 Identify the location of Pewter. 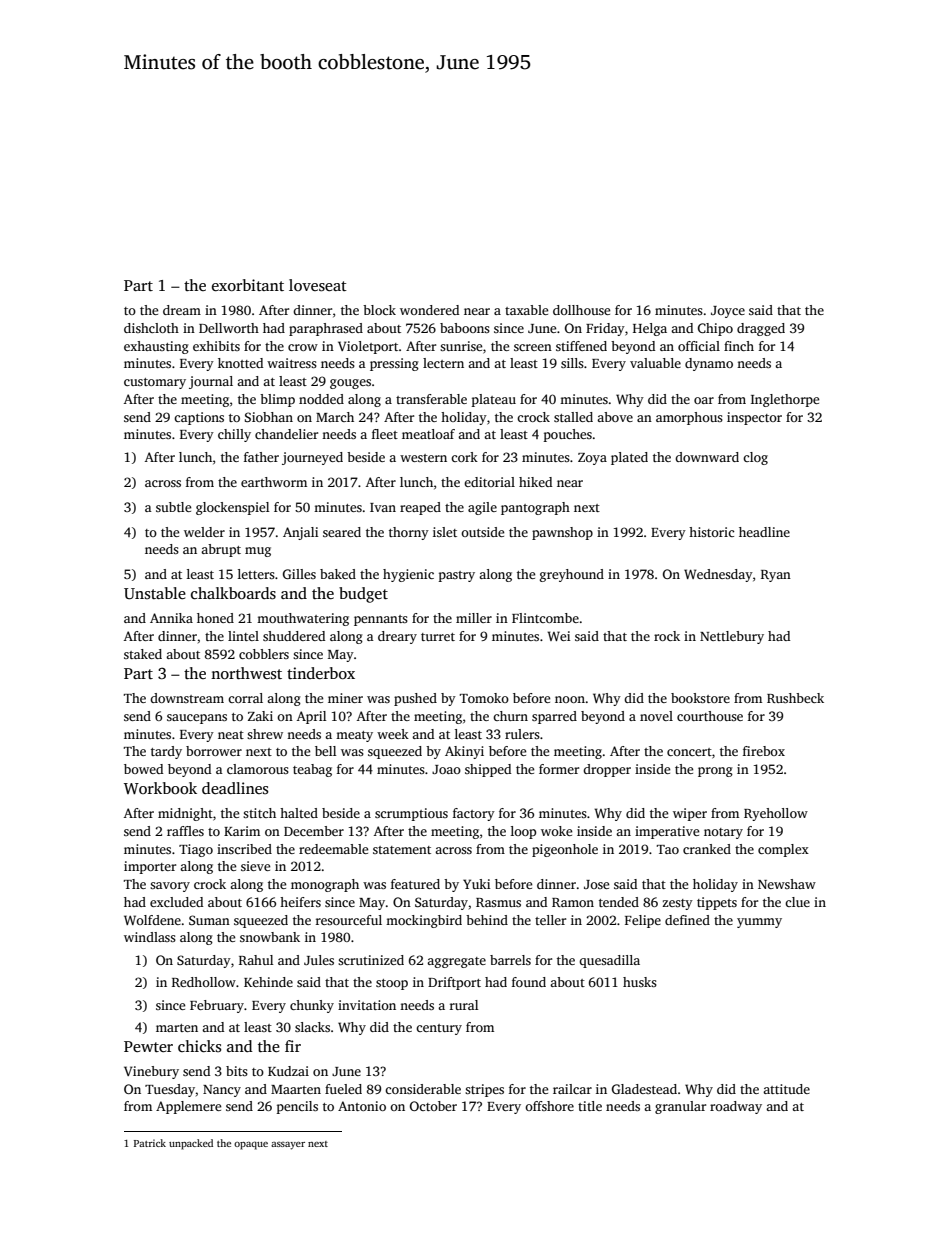
(148, 1046).
